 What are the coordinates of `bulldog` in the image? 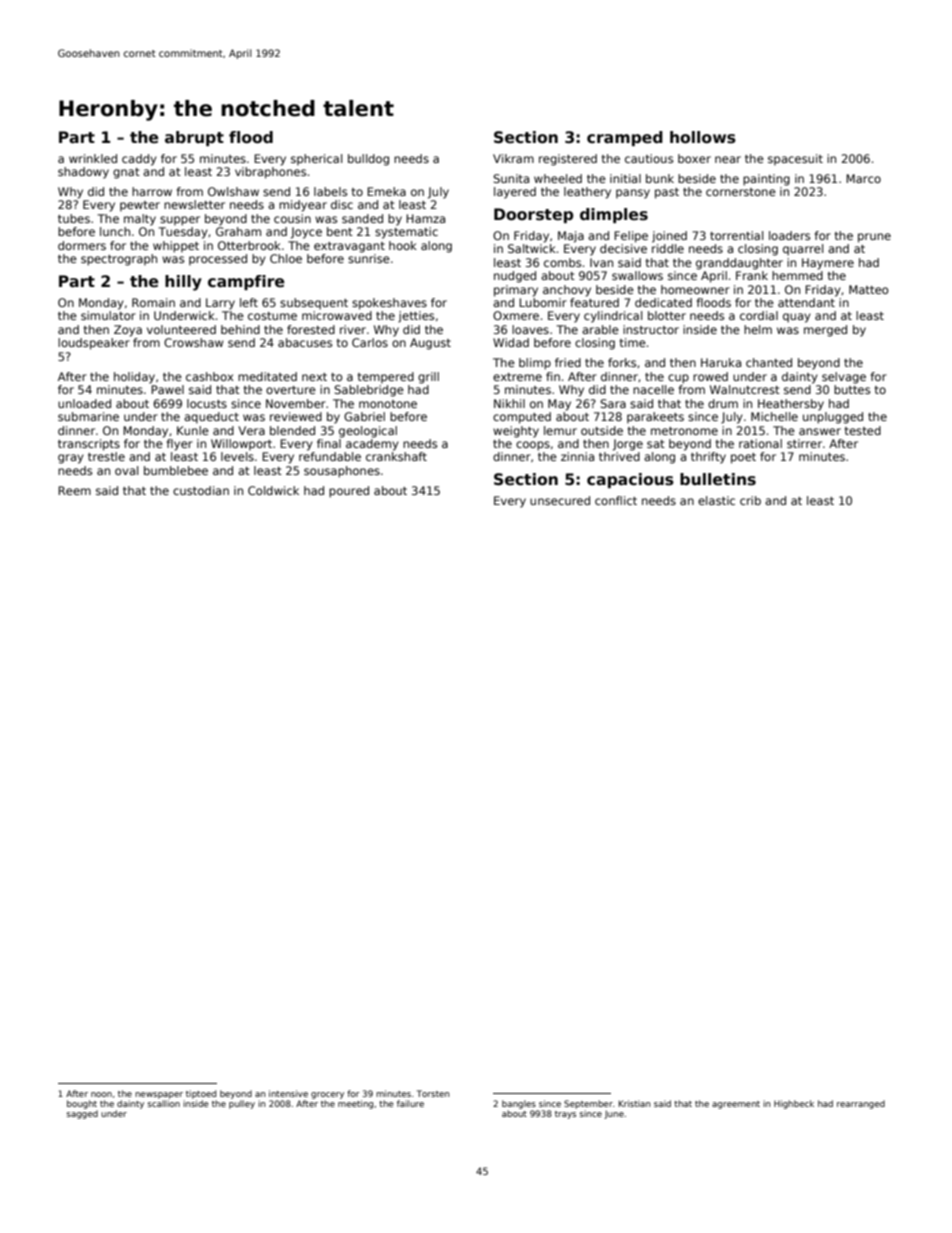 It's located at (368, 160).
